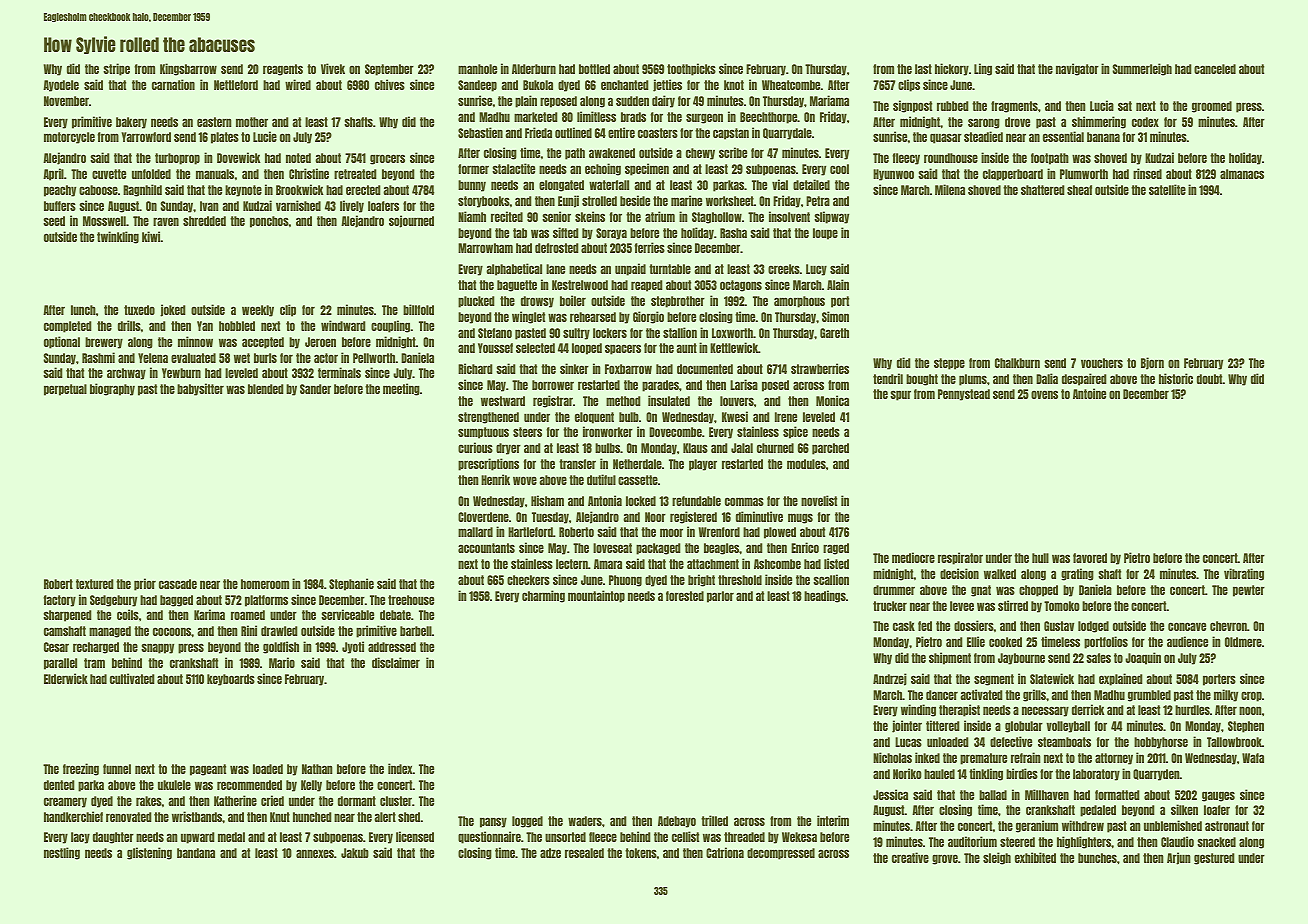 This screenshot has height=924, width=1308. I want to click on lively, so click(352, 206).
